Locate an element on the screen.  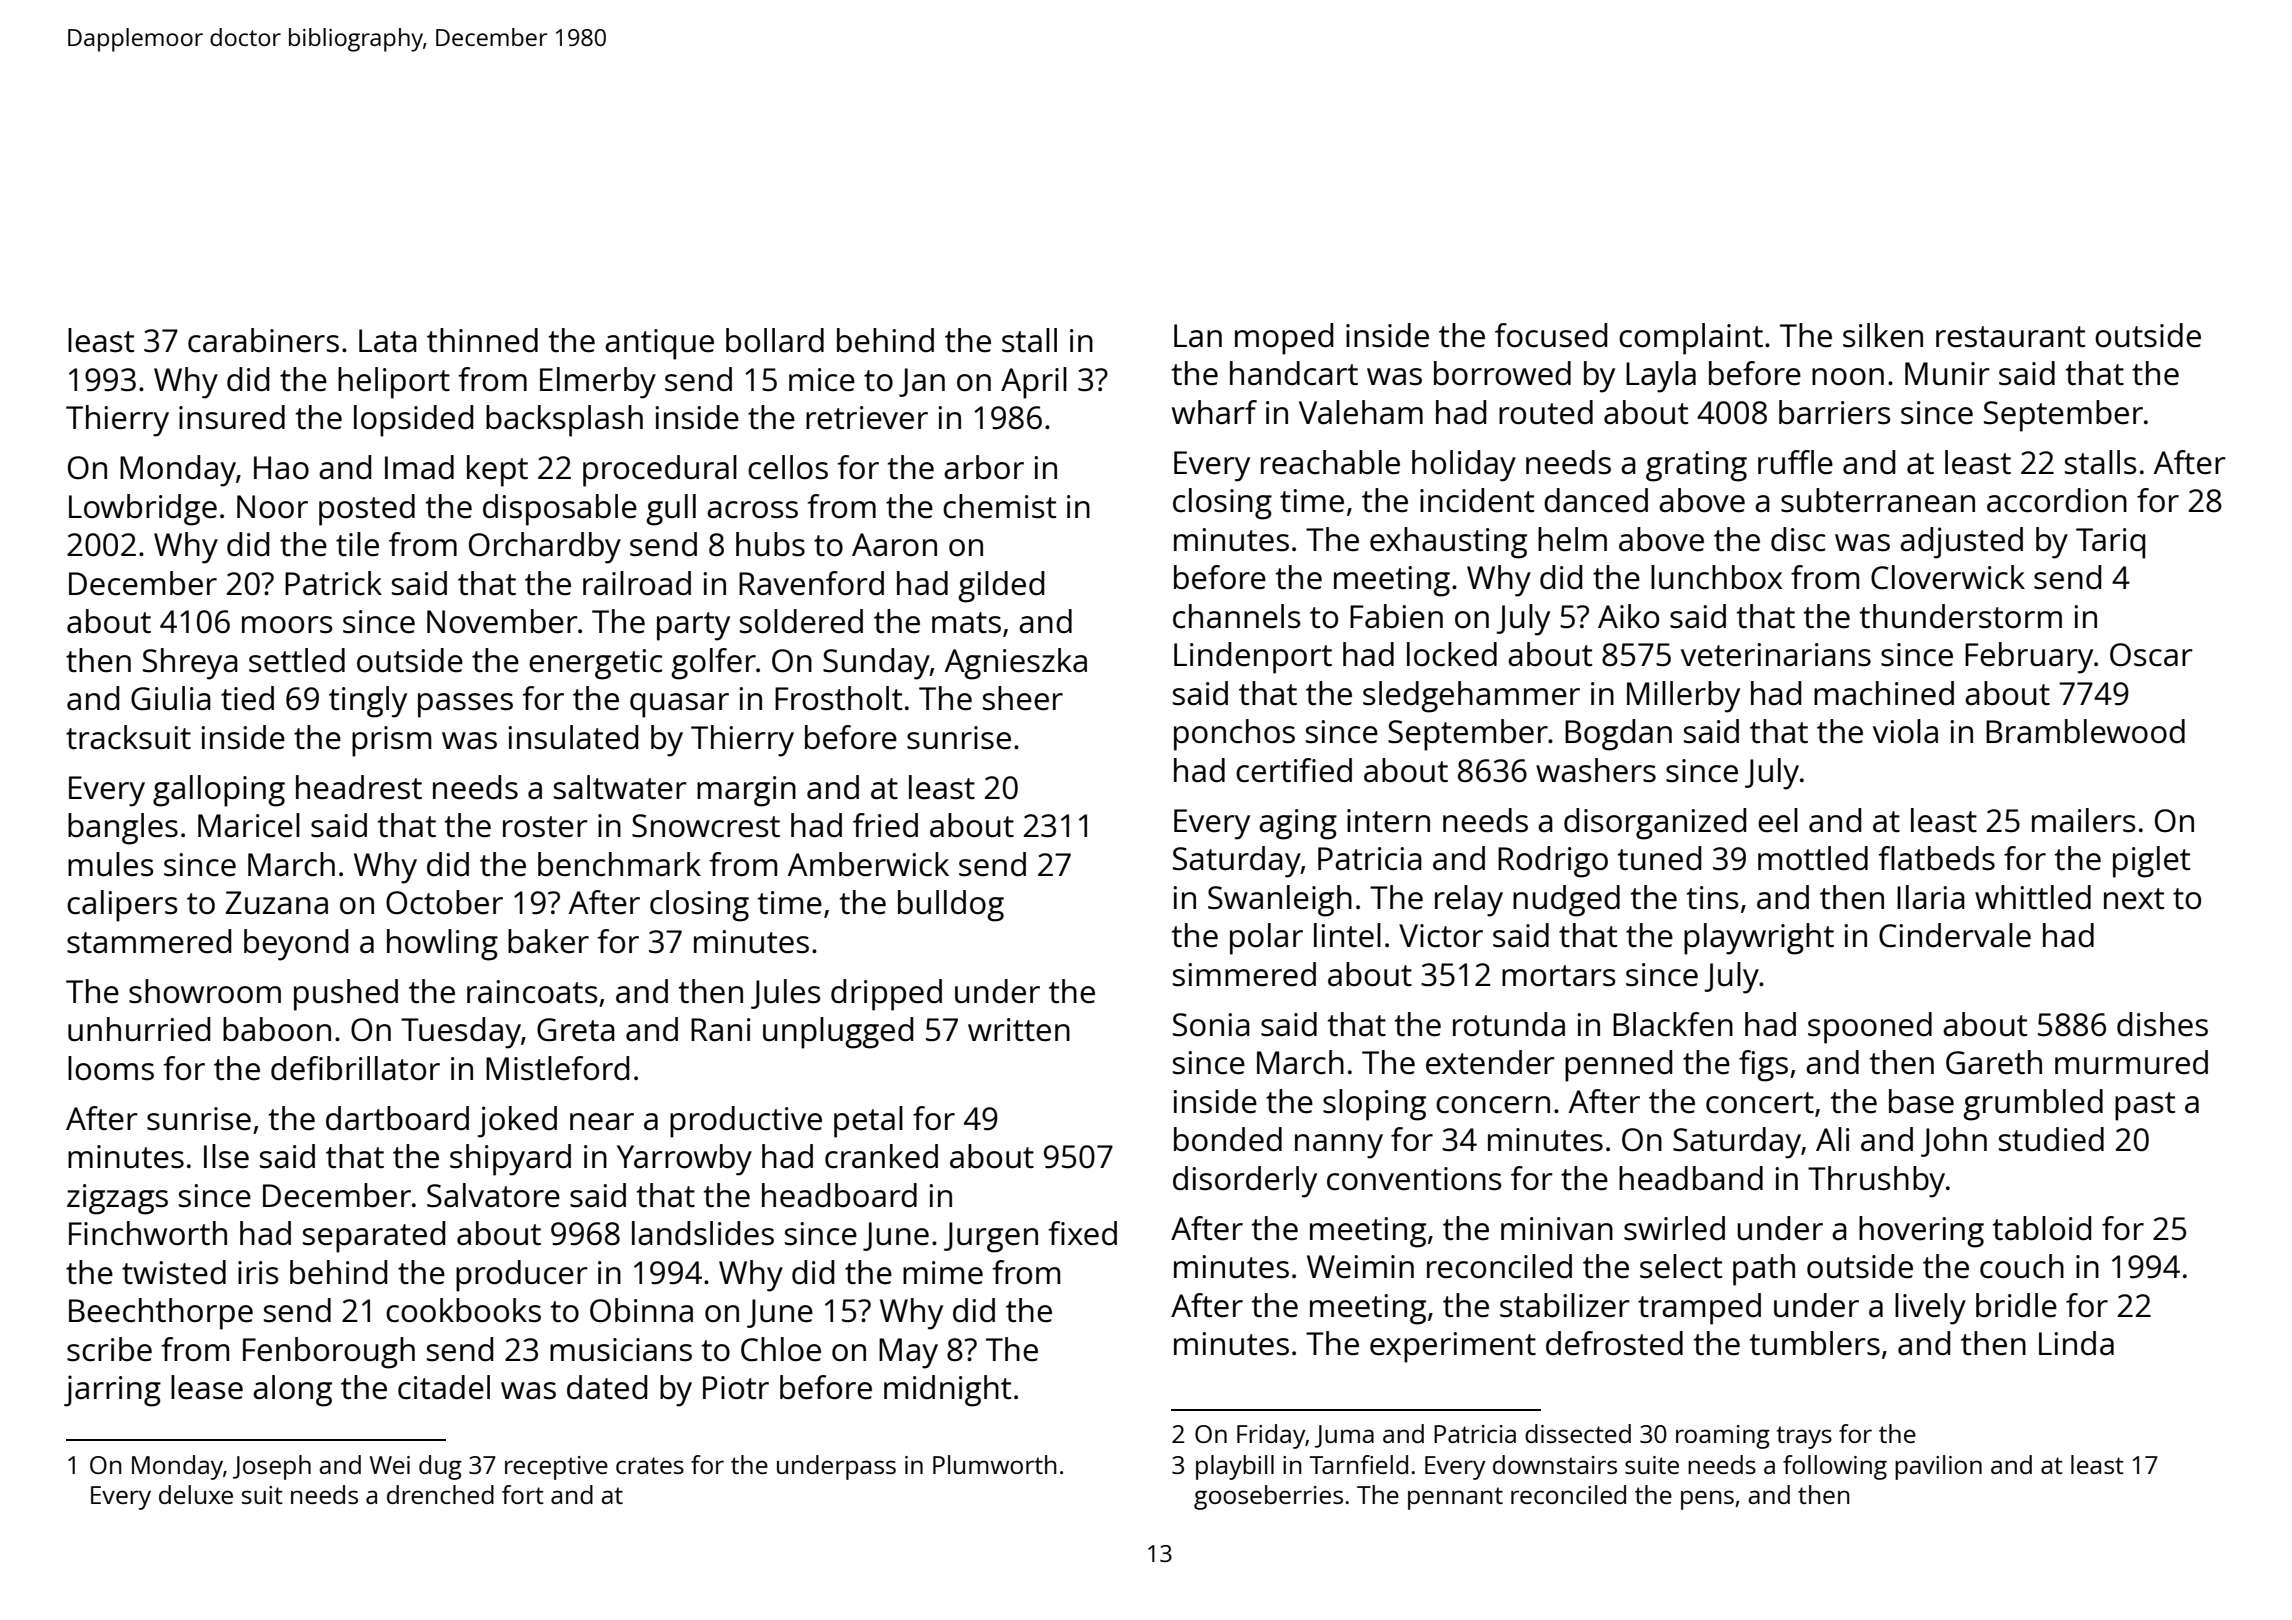
restaurant is located at coordinates (2010, 337).
